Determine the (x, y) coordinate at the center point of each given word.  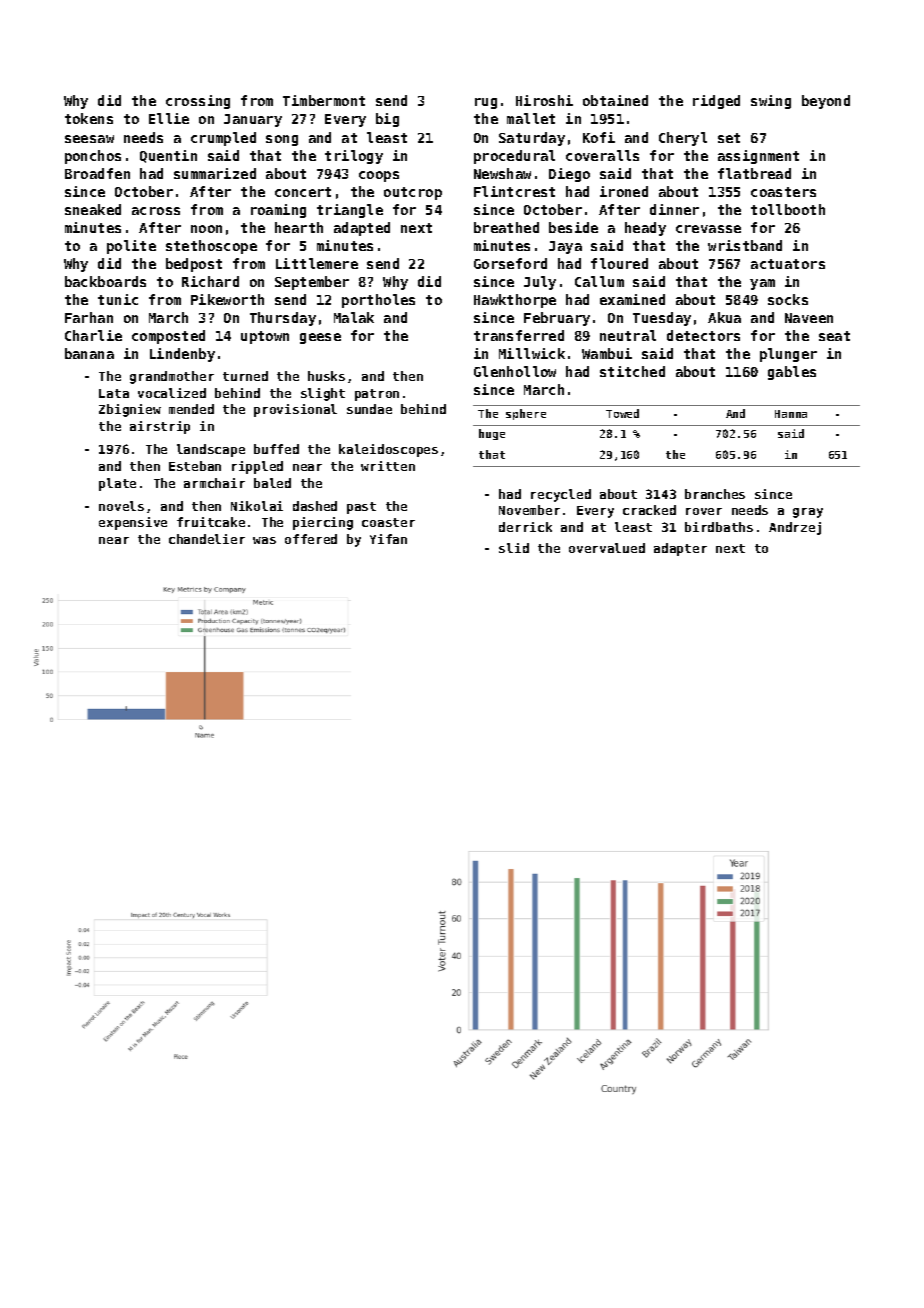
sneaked (93, 209)
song (282, 140)
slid (514, 548)
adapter (680, 549)
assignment (758, 157)
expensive (133, 523)
